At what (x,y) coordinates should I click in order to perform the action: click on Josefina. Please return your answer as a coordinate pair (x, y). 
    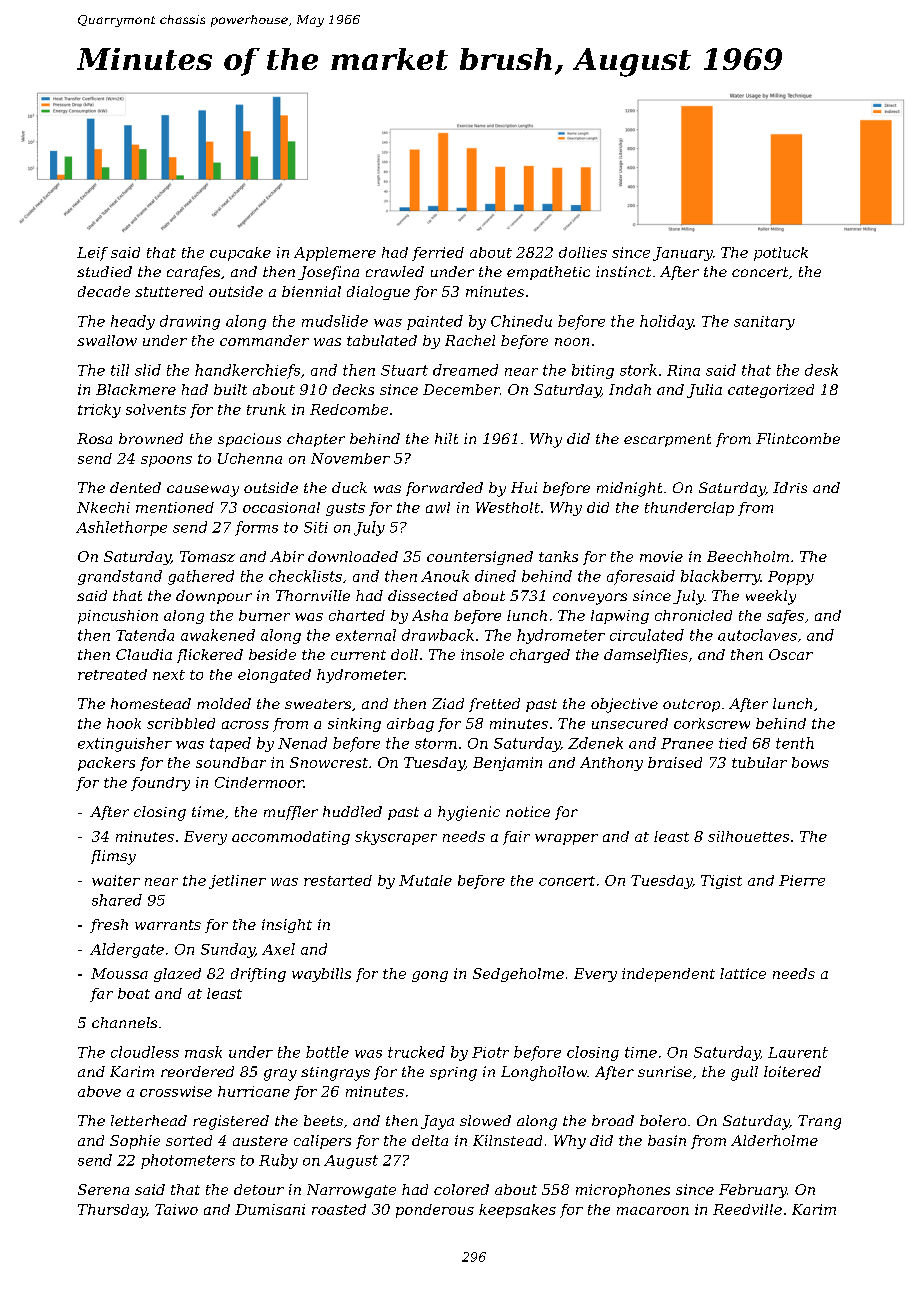
    Looking at the image, I should click on (328, 273).
